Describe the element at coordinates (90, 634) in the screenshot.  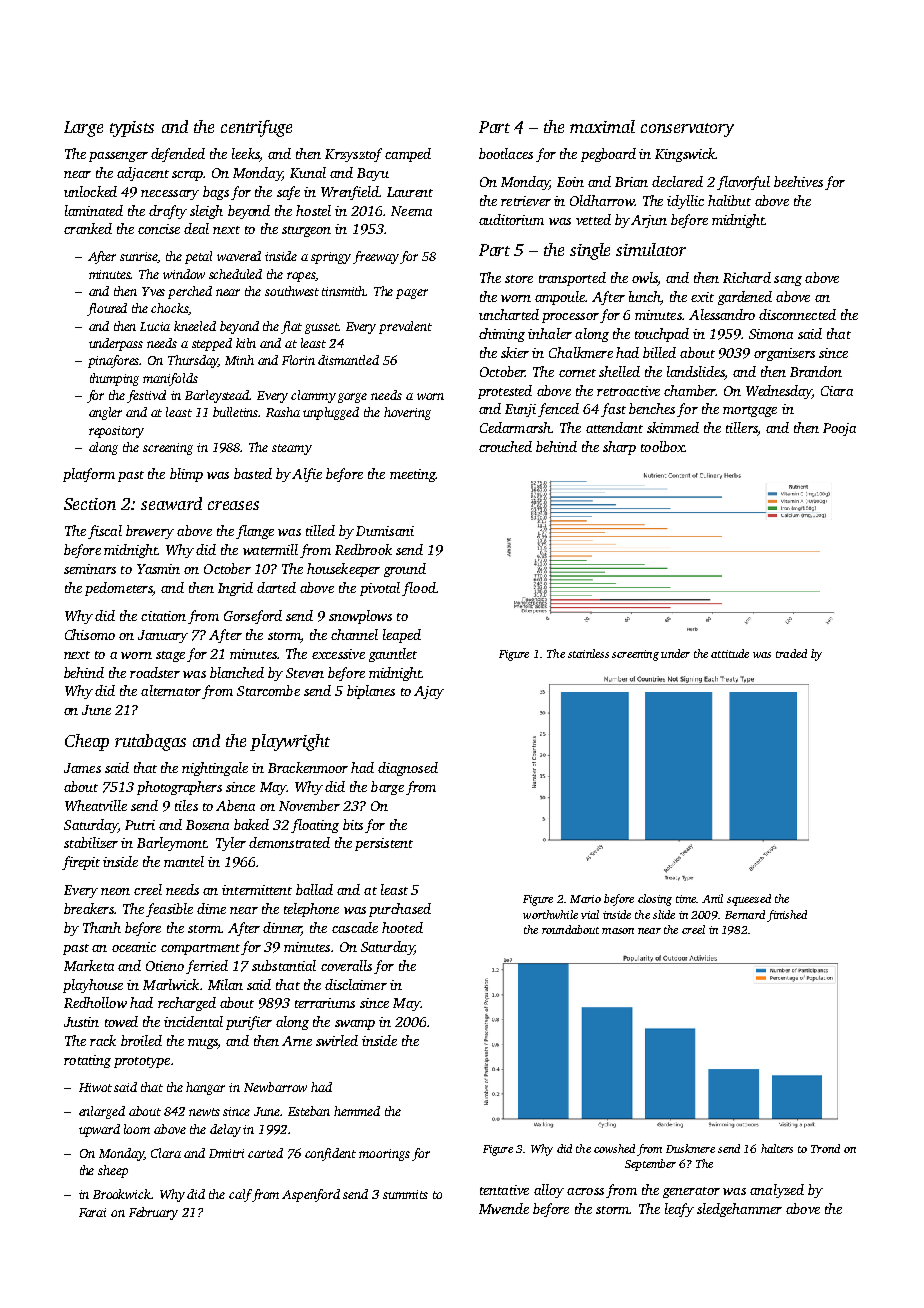
I see `Chisomo` at that location.
